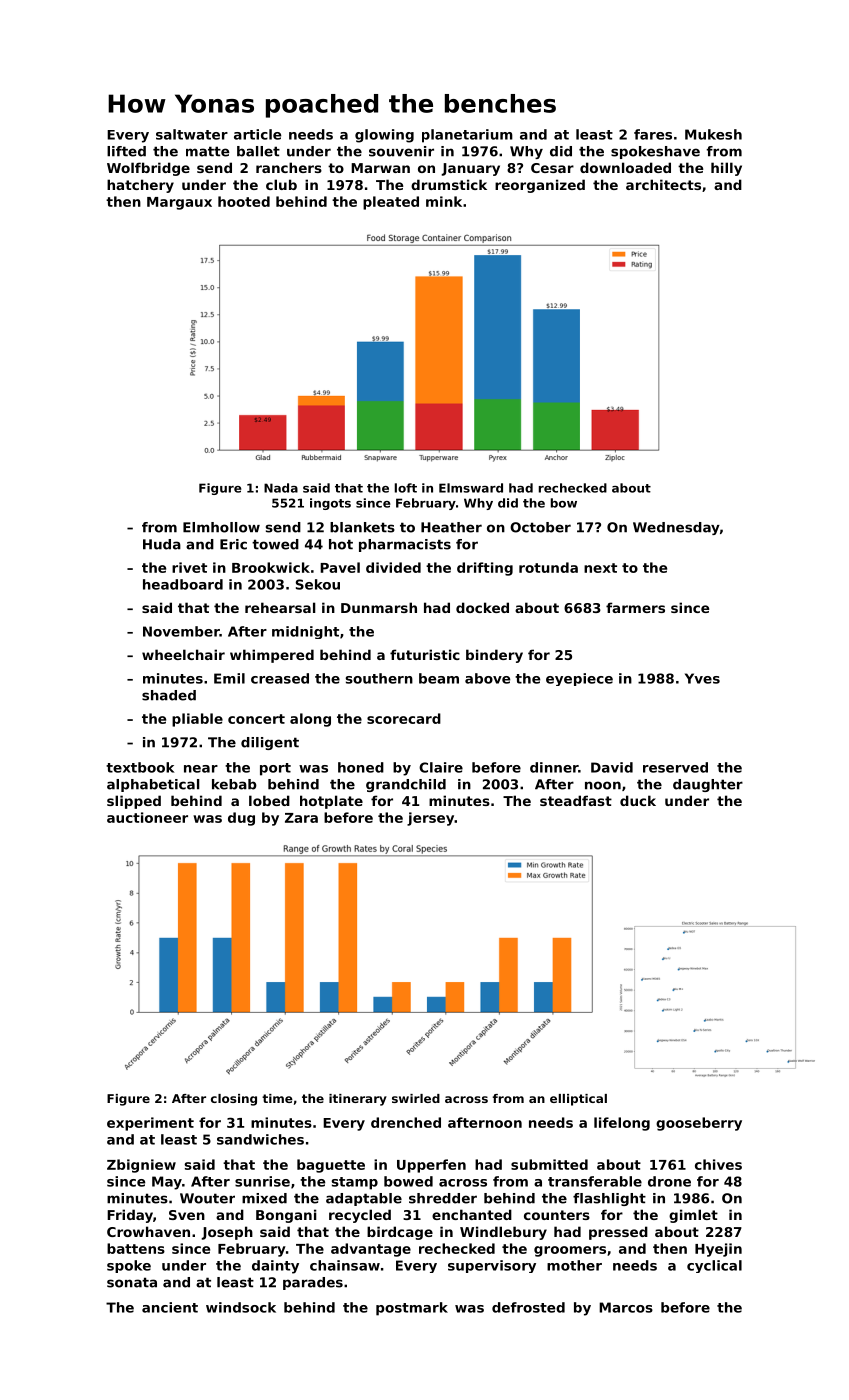 This screenshot has height=1400, width=849. I want to click on postmark, so click(412, 1309).
